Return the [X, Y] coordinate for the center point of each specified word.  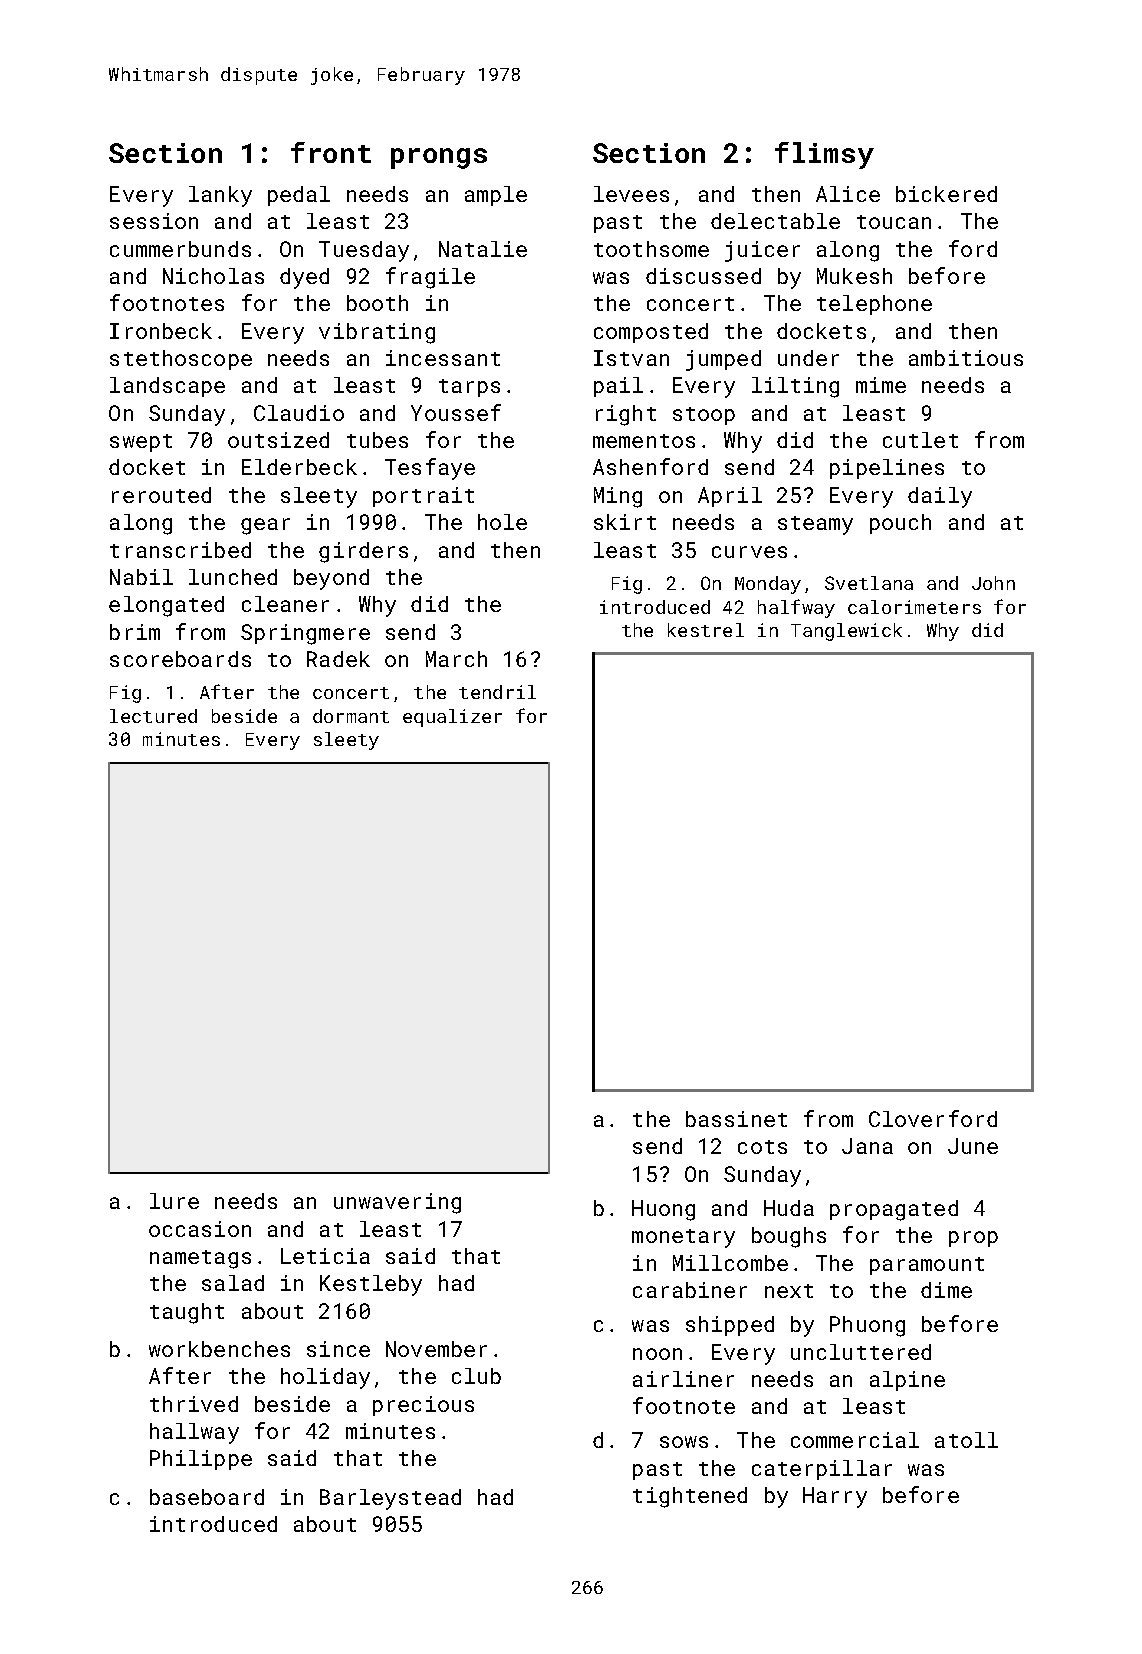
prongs [439, 158]
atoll [966, 1440]
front [331, 152]
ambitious [966, 358]
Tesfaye [430, 469]
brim [135, 632]
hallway [194, 1433]
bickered [946, 194]
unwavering [397, 1203]
